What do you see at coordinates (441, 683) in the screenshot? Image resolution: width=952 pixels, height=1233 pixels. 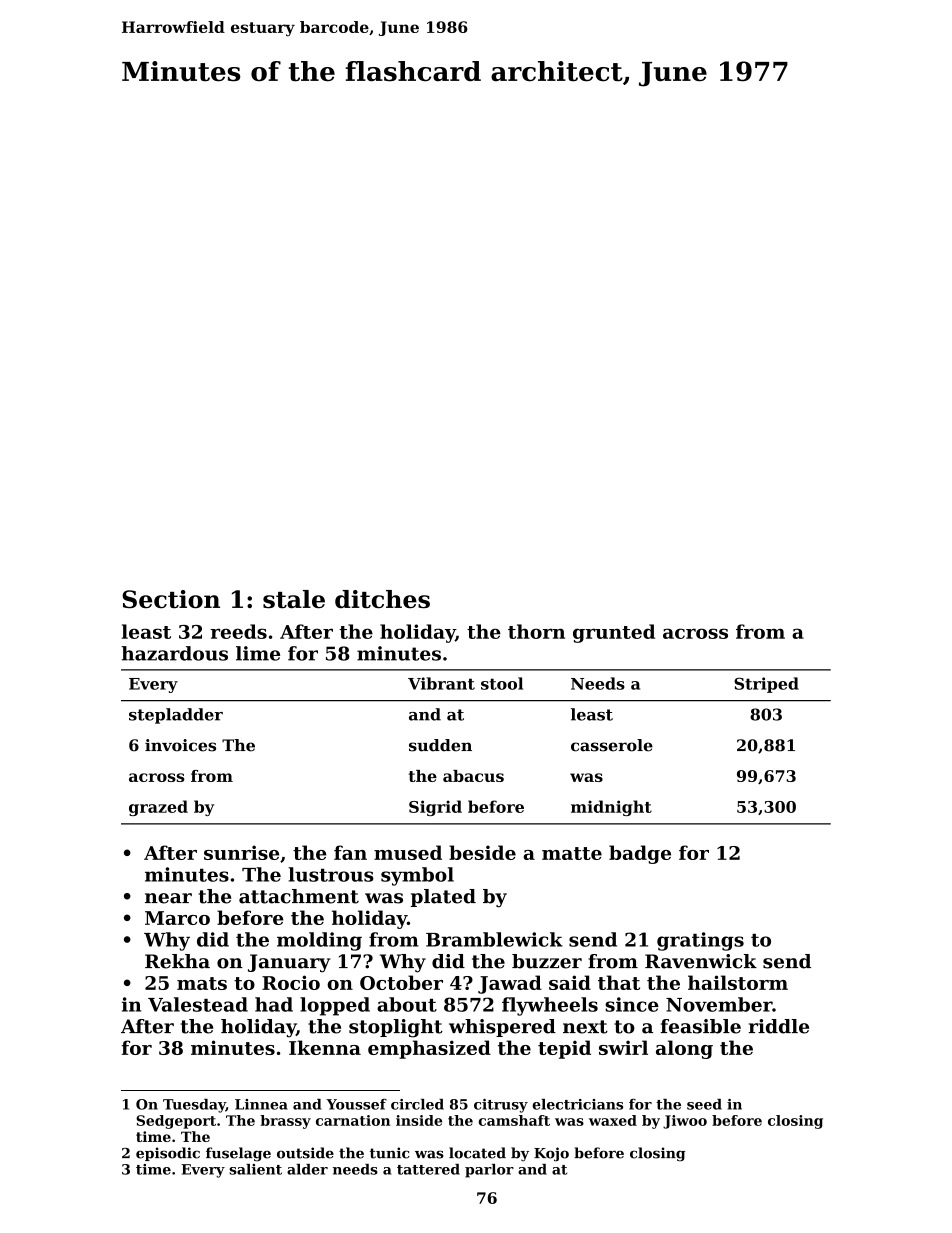 I see `Vibrant` at bounding box center [441, 683].
